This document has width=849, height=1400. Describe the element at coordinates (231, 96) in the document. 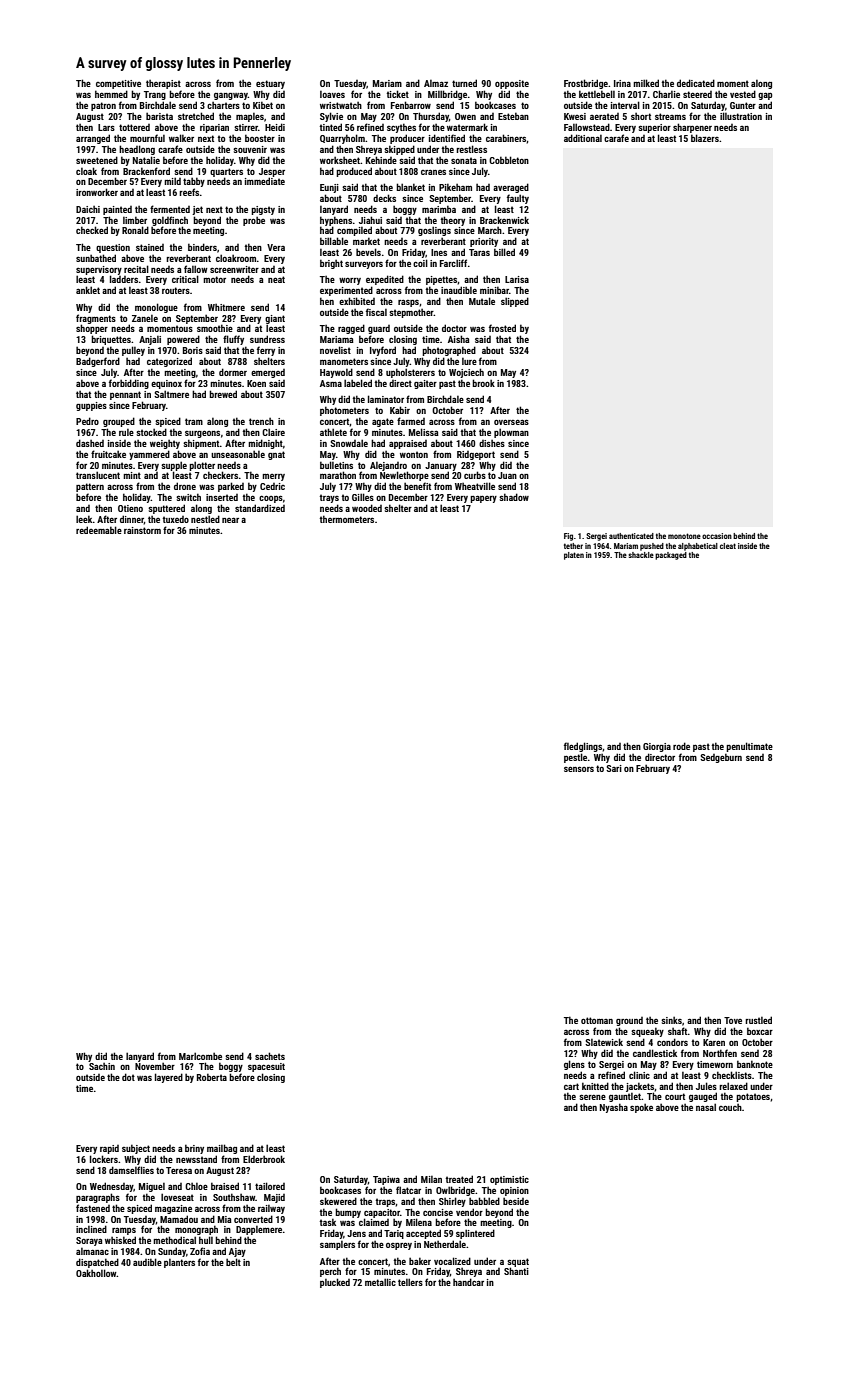

I see `gangway` at that location.
